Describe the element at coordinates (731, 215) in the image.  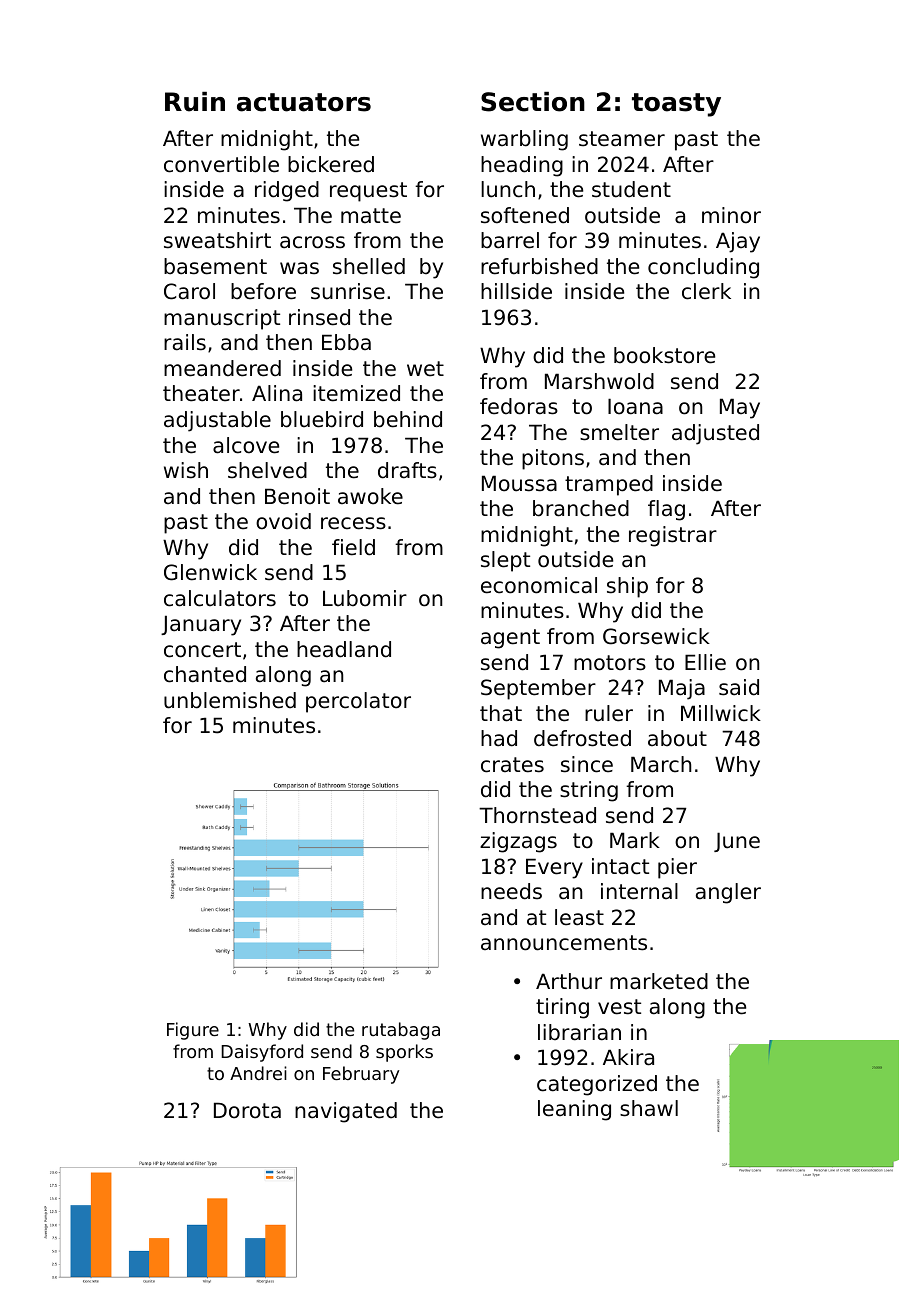
I see `minor` at that location.
